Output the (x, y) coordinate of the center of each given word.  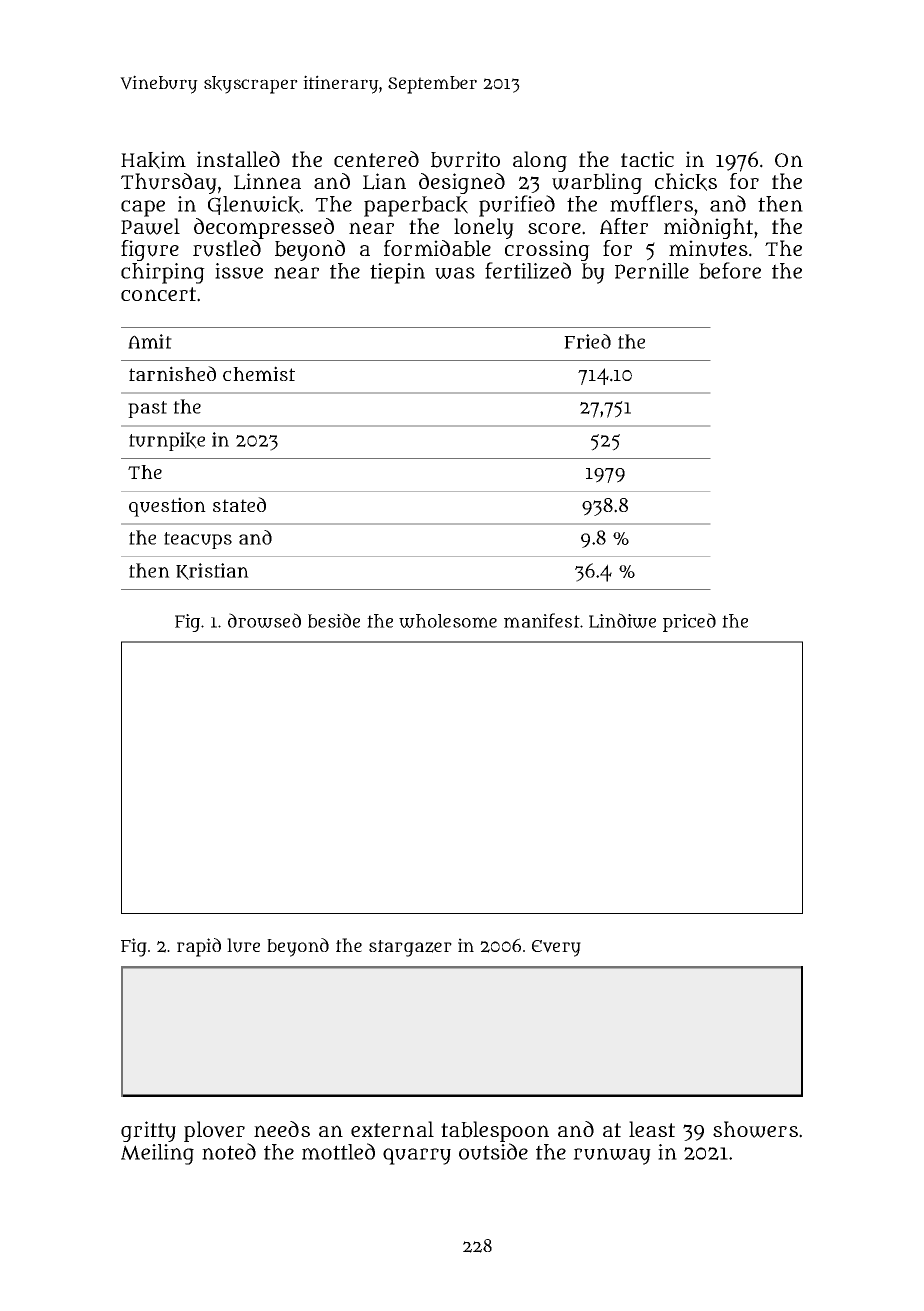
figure (150, 250)
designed (462, 183)
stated (239, 504)
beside (334, 620)
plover (214, 1131)
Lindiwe (622, 620)
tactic (647, 159)
